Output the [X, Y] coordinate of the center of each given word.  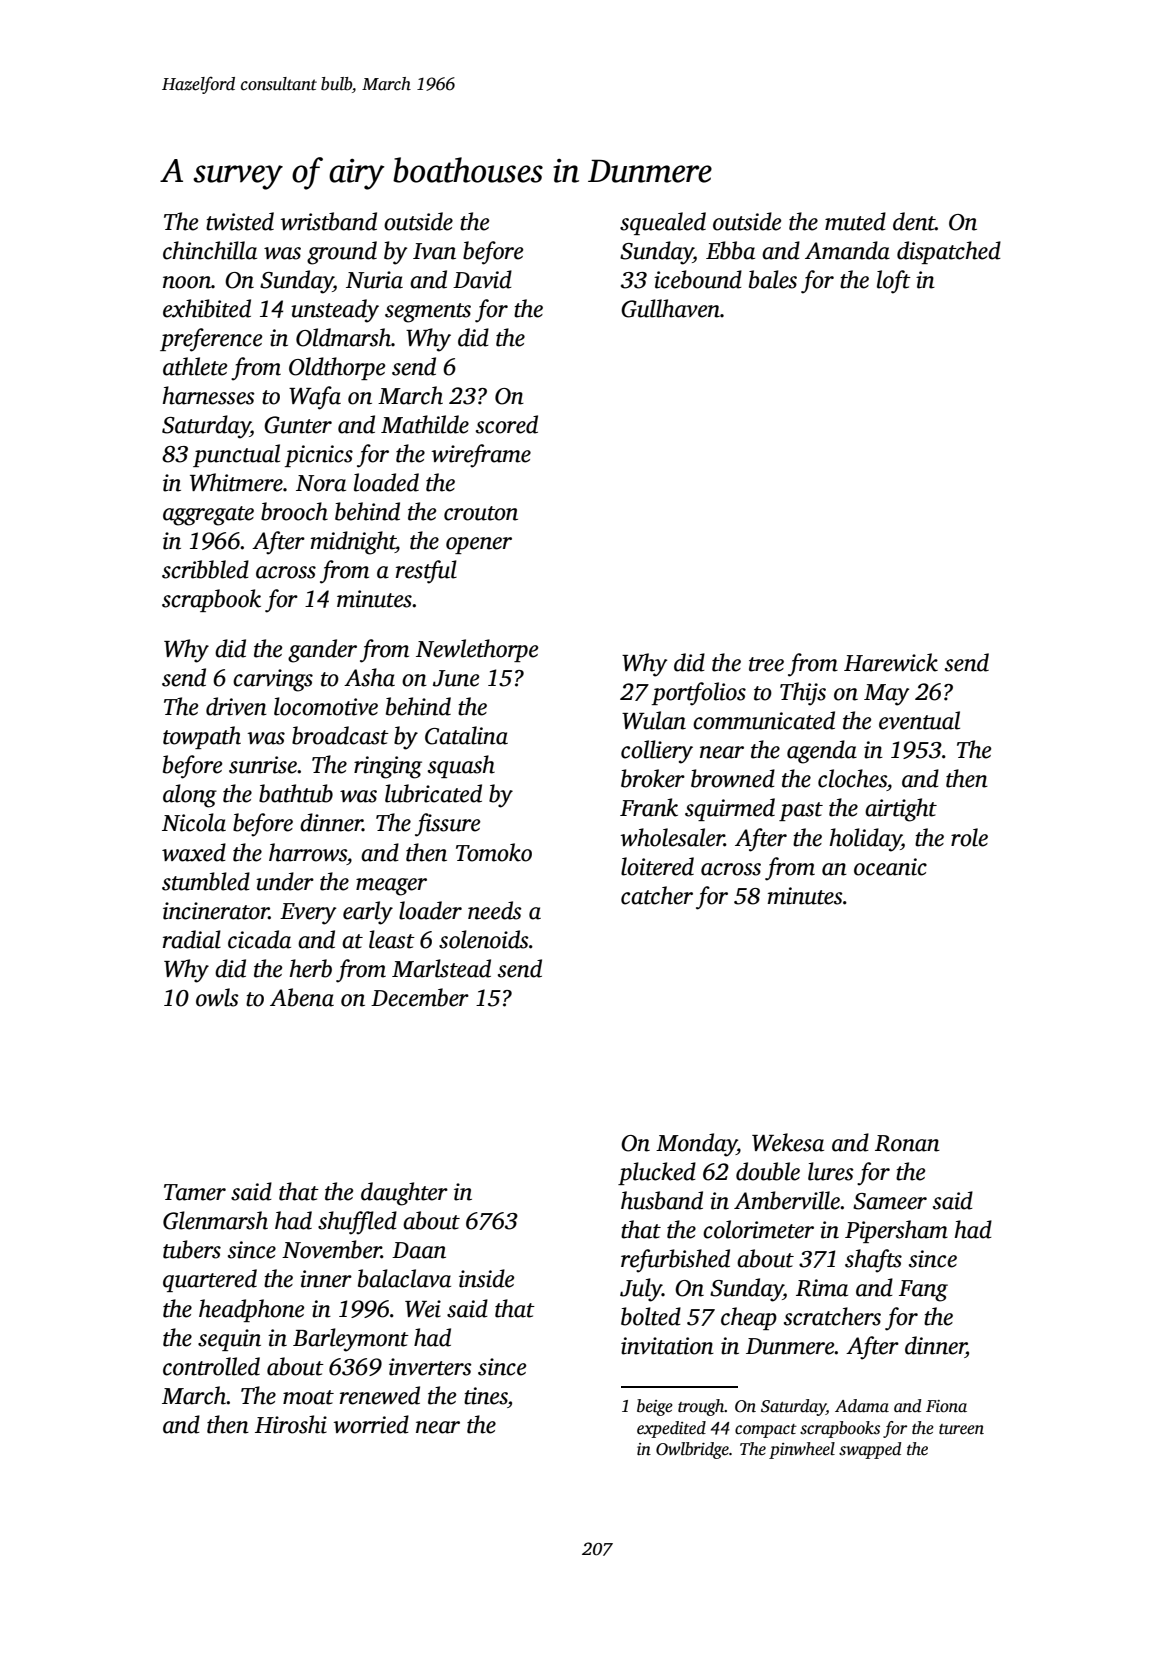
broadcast [340, 735]
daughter [404, 1194]
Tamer [195, 1192]
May [886, 695]
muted [855, 221]
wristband [328, 221]
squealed [663, 223]
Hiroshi [291, 1424]
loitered [657, 866]
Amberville [787, 1200]
